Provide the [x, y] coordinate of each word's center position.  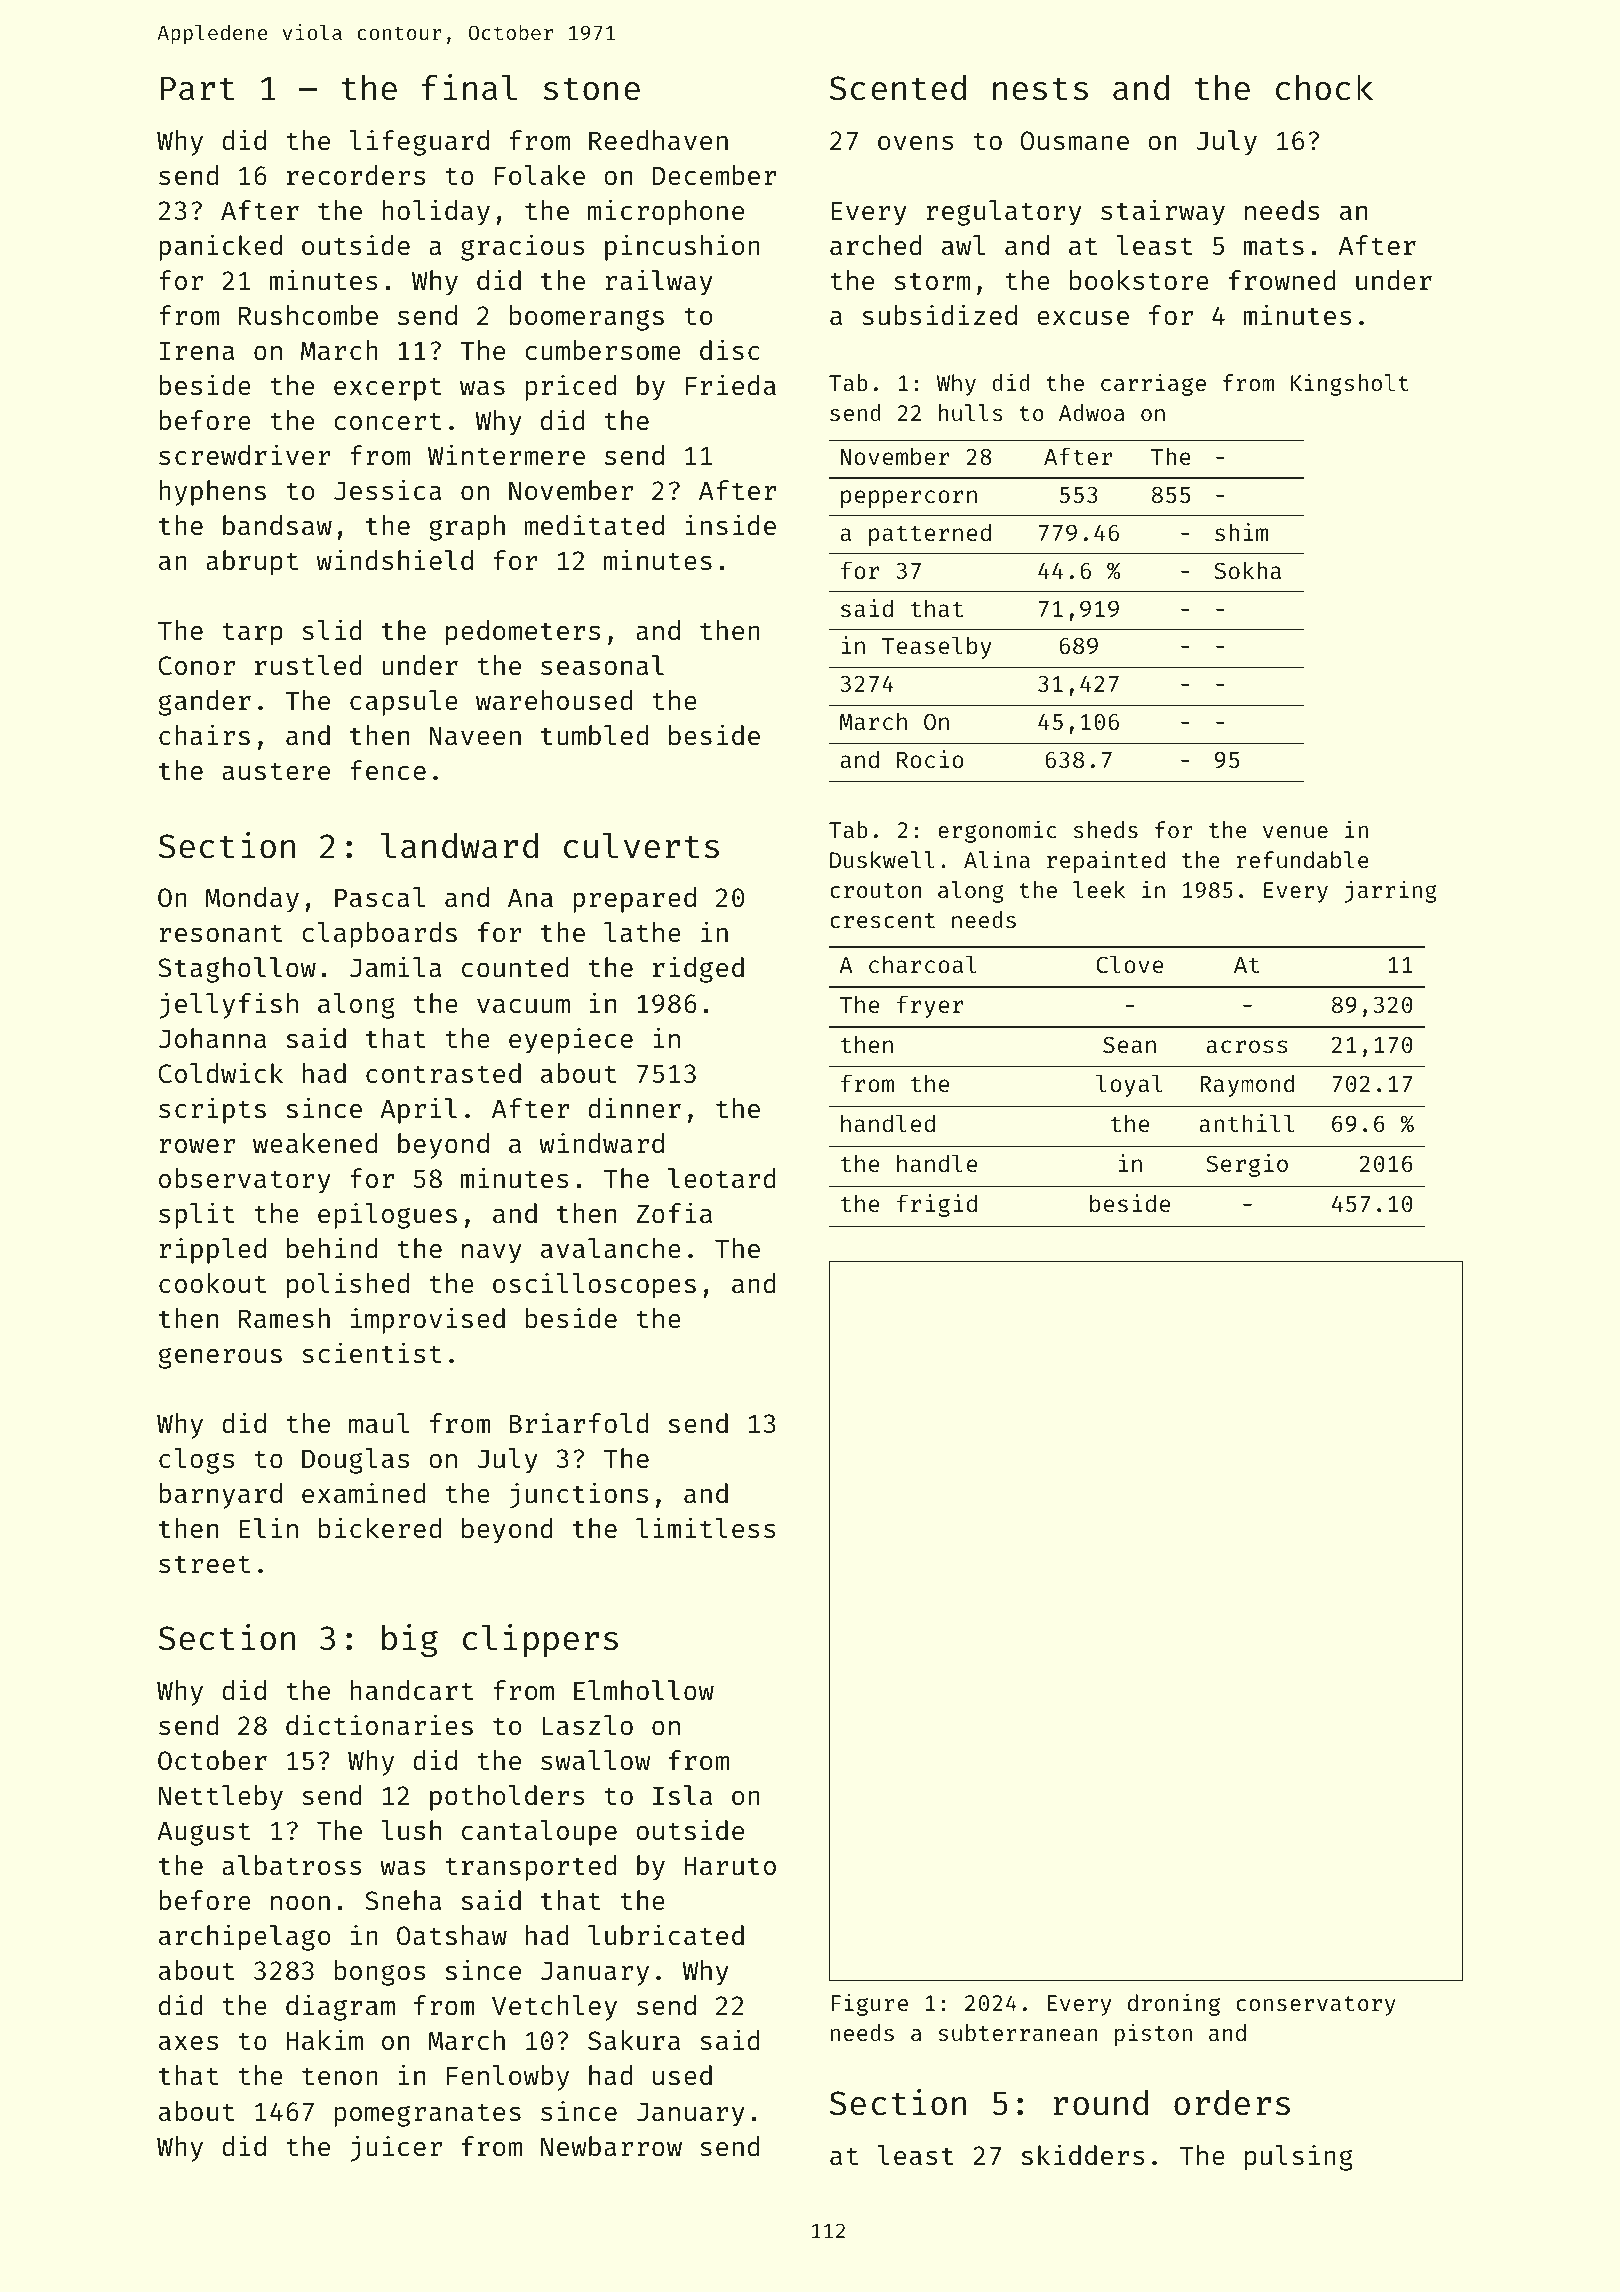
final [469, 87]
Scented [897, 88]
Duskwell [882, 859]
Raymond [1247, 1085]
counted [515, 967]
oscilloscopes [594, 1285]
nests [1040, 89]
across [1247, 1046]
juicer [396, 2148]
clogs [196, 1461]
